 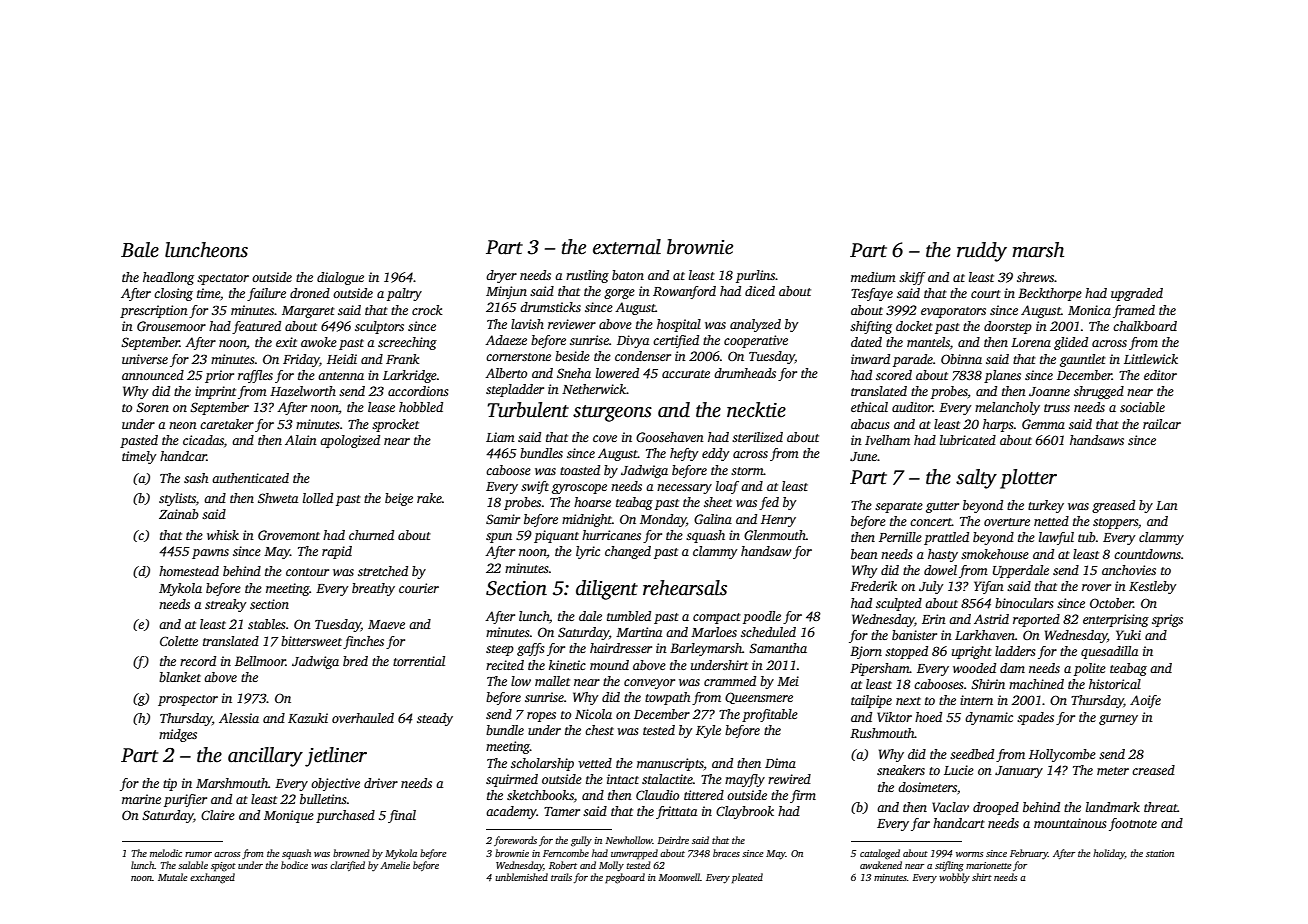 What do you see at coordinates (541, 717) in the screenshot?
I see `ropes` at bounding box center [541, 717].
